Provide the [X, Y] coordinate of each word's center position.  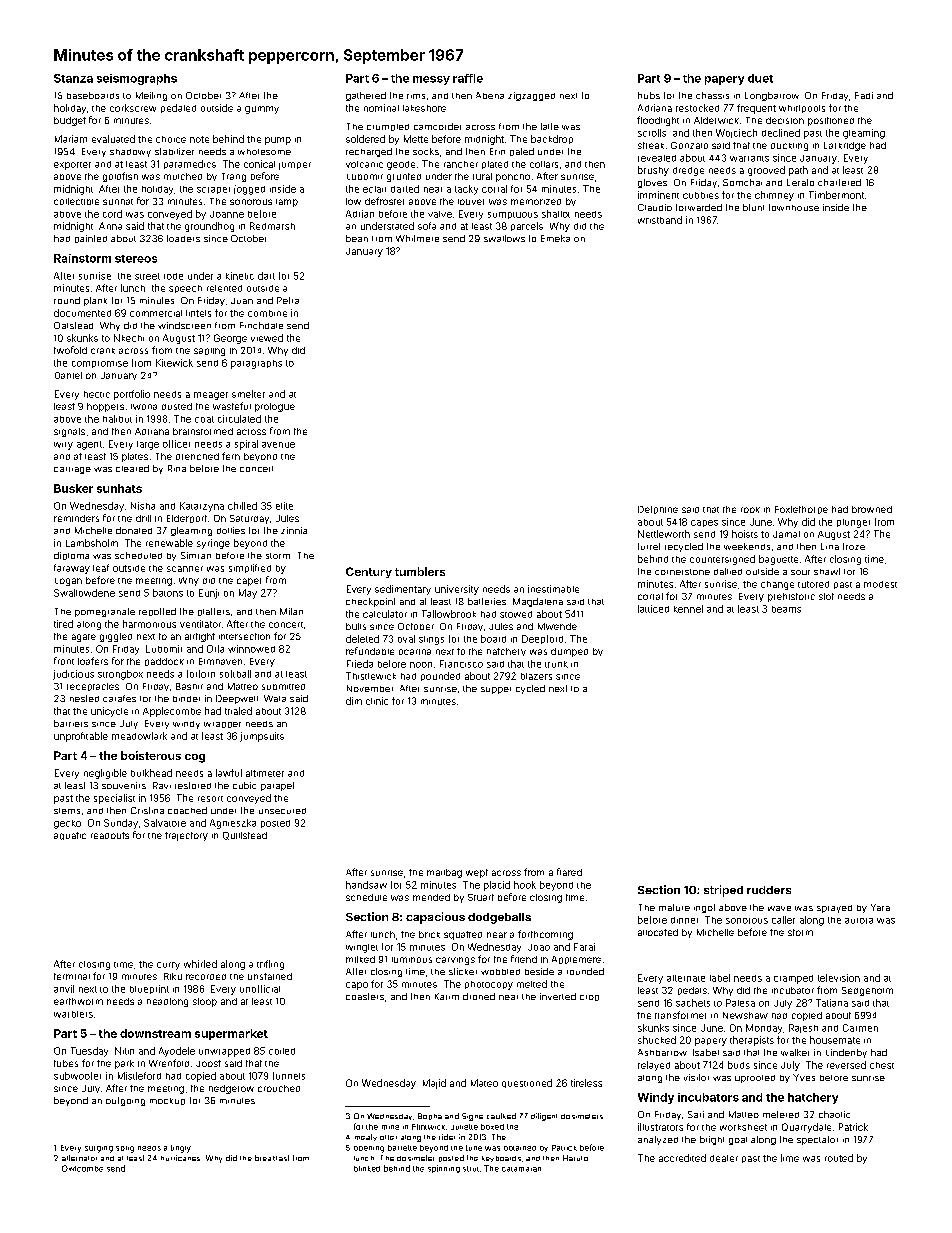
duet [760, 78]
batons [168, 593]
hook [525, 885]
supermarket [231, 1034]
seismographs [137, 79]
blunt [753, 207]
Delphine [658, 510]
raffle [468, 78]
